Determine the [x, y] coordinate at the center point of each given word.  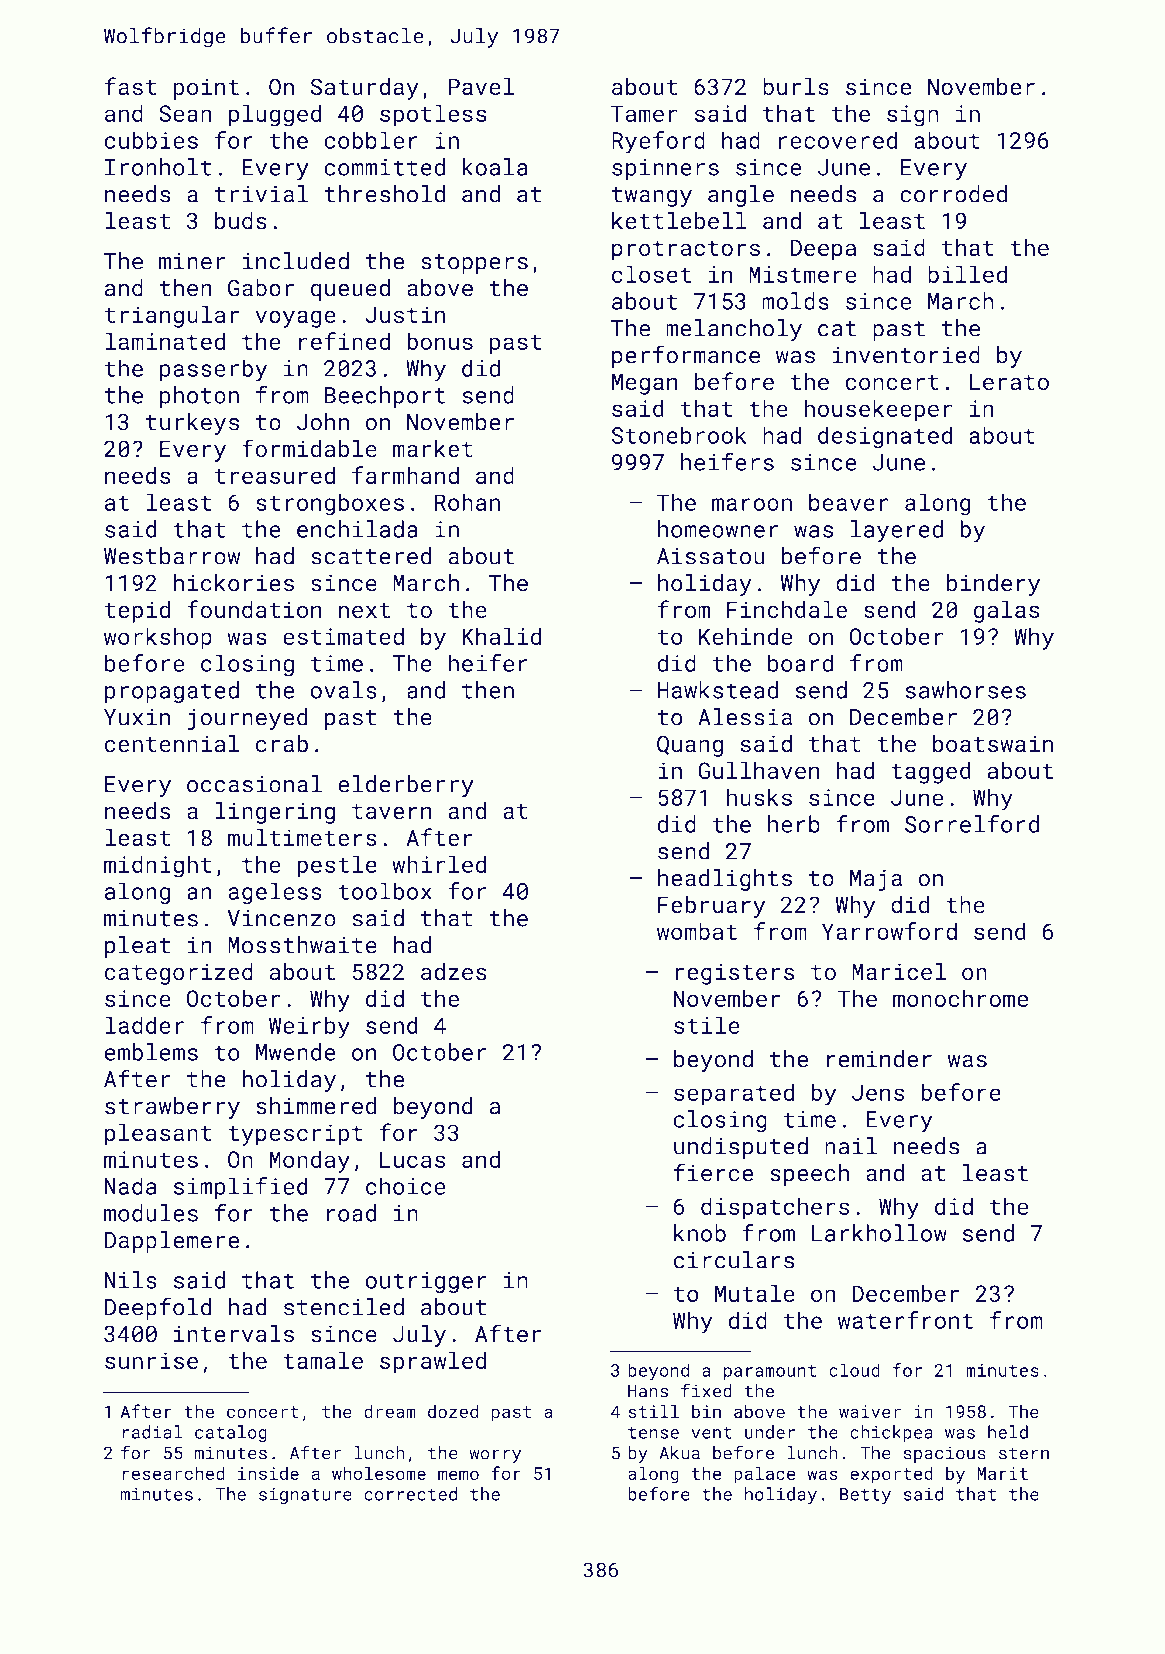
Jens [878, 1092]
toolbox [385, 891]
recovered [838, 140]
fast [130, 86]
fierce [714, 1172]
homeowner [718, 529]
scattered [371, 556]
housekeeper [878, 410]
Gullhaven [759, 770]
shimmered [316, 1106]
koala [495, 167]
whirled [439, 864]
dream [390, 1411]
